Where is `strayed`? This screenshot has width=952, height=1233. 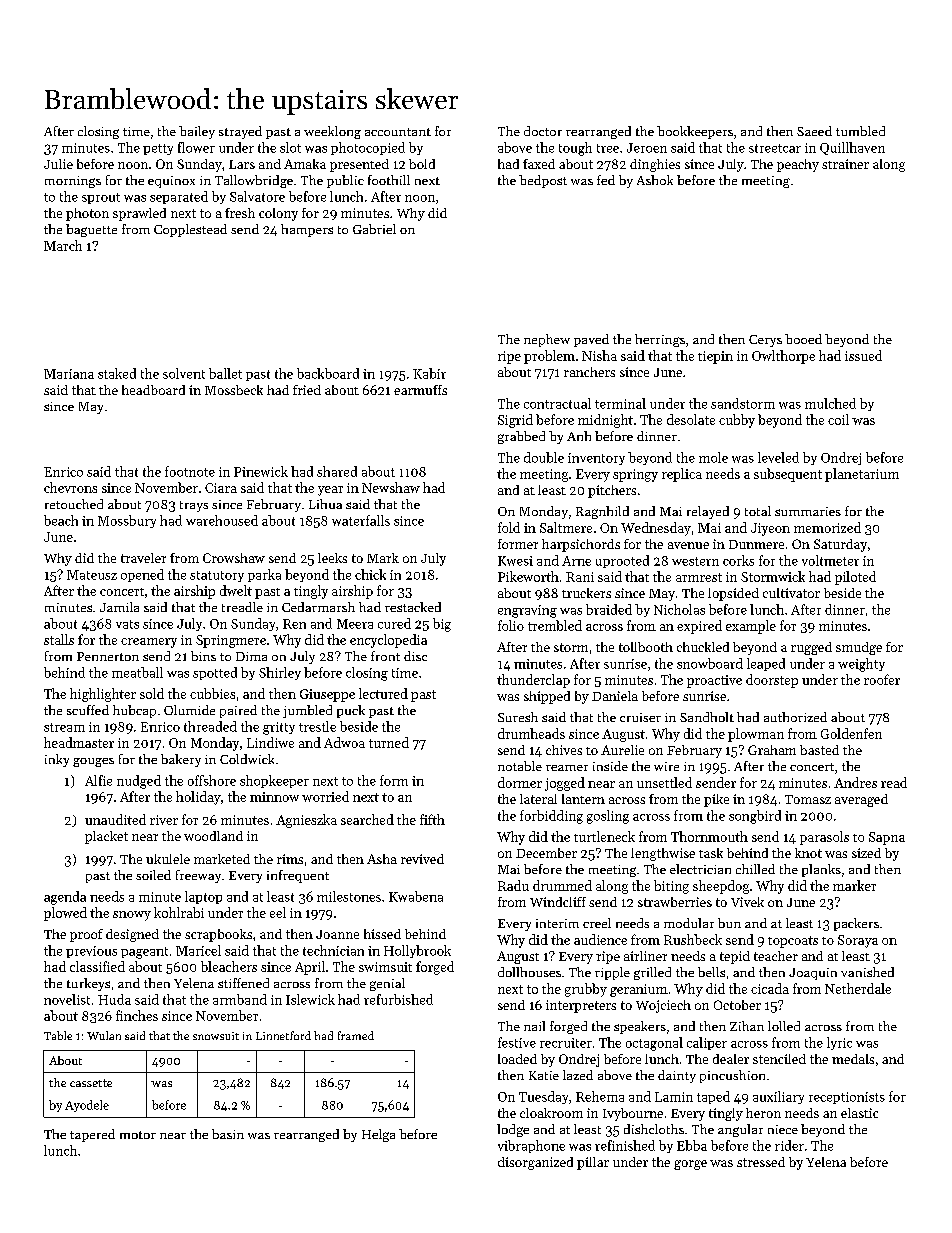
strayed is located at coordinates (240, 132).
